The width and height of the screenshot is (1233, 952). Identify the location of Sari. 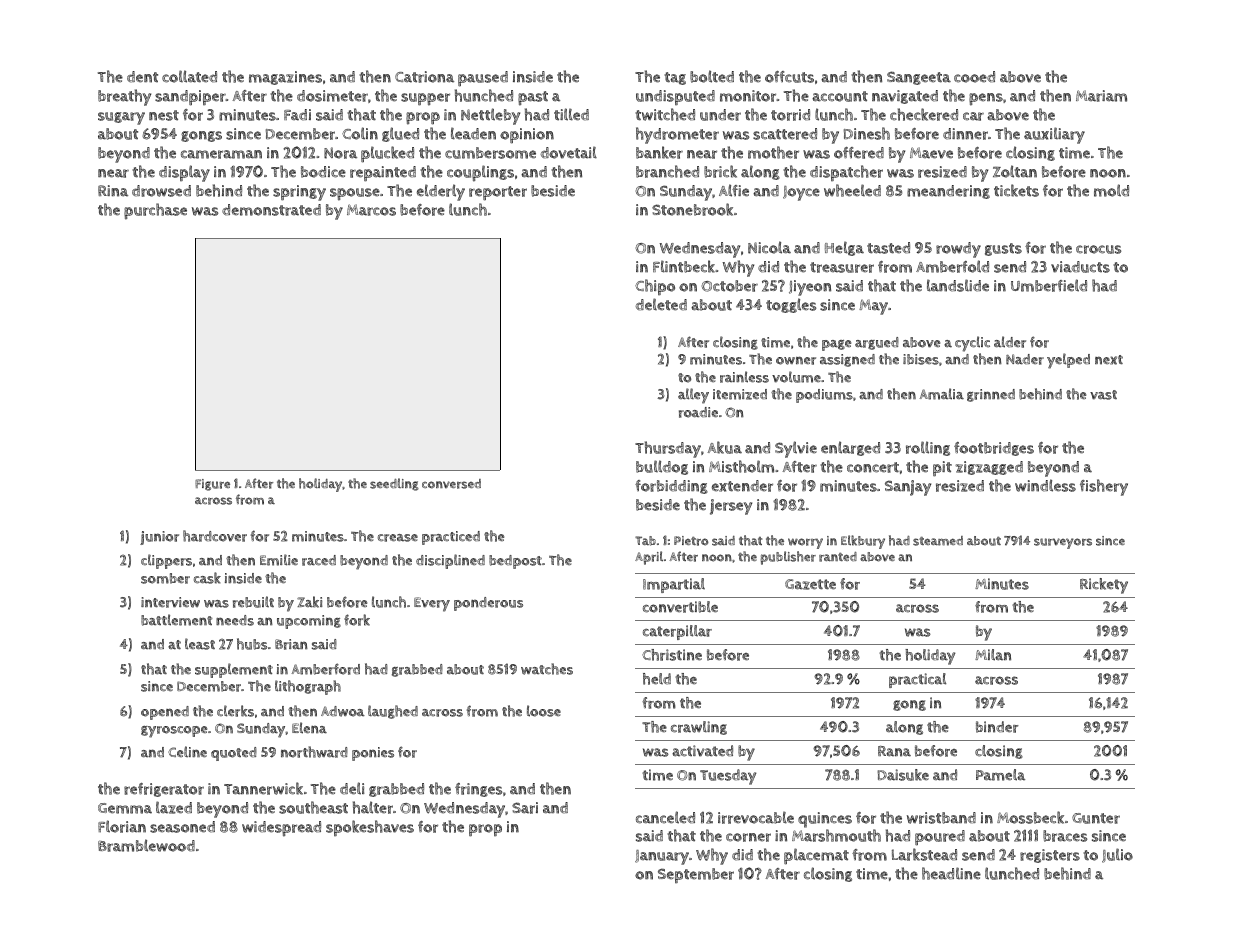
(525, 808).
